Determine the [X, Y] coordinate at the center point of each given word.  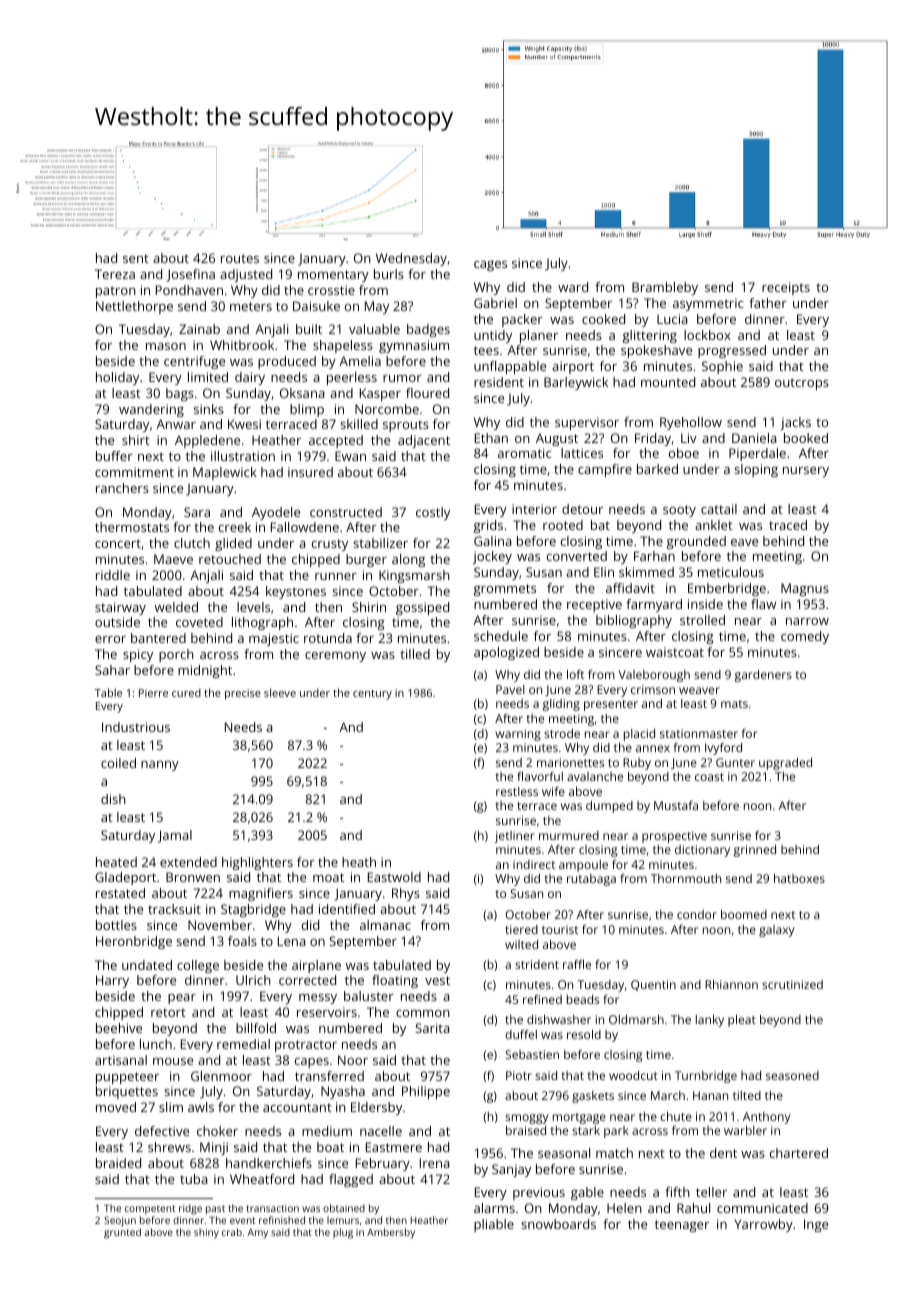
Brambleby [665, 288]
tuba [194, 1179]
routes [240, 258]
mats [734, 704]
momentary [333, 276]
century [372, 695]
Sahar [112, 670]
